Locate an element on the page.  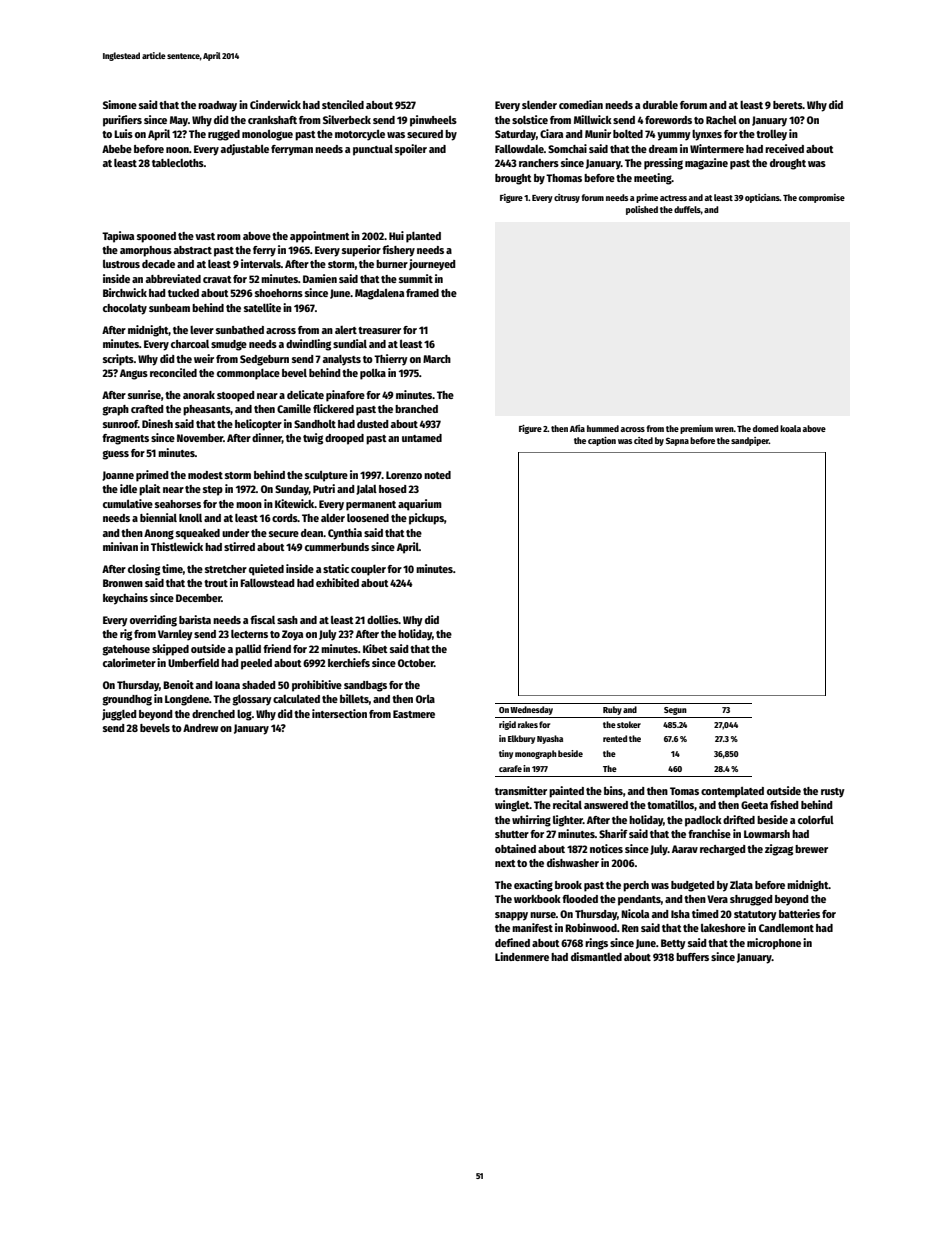
franchise is located at coordinates (709, 833).
